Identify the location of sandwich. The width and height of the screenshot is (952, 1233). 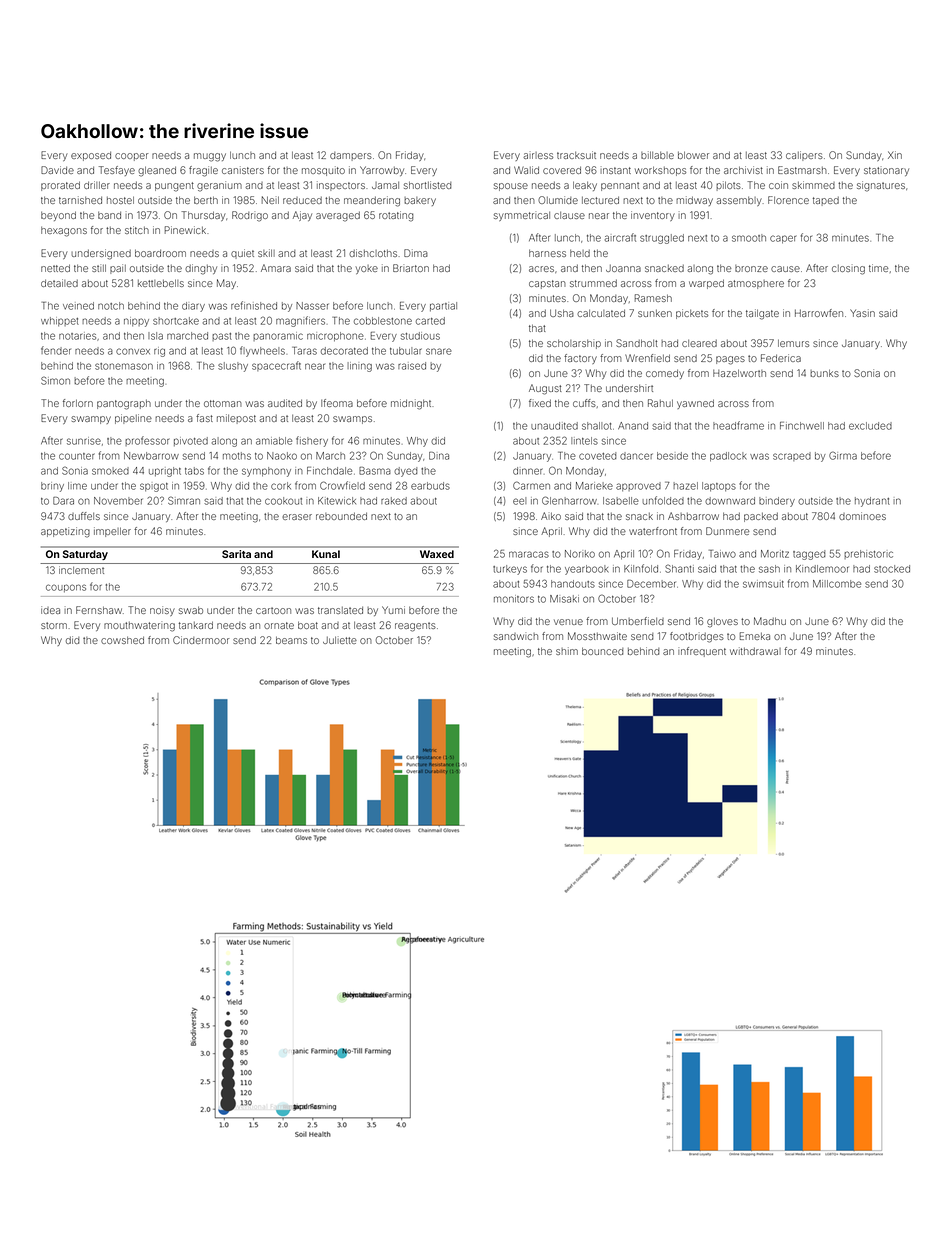
(516, 636).
